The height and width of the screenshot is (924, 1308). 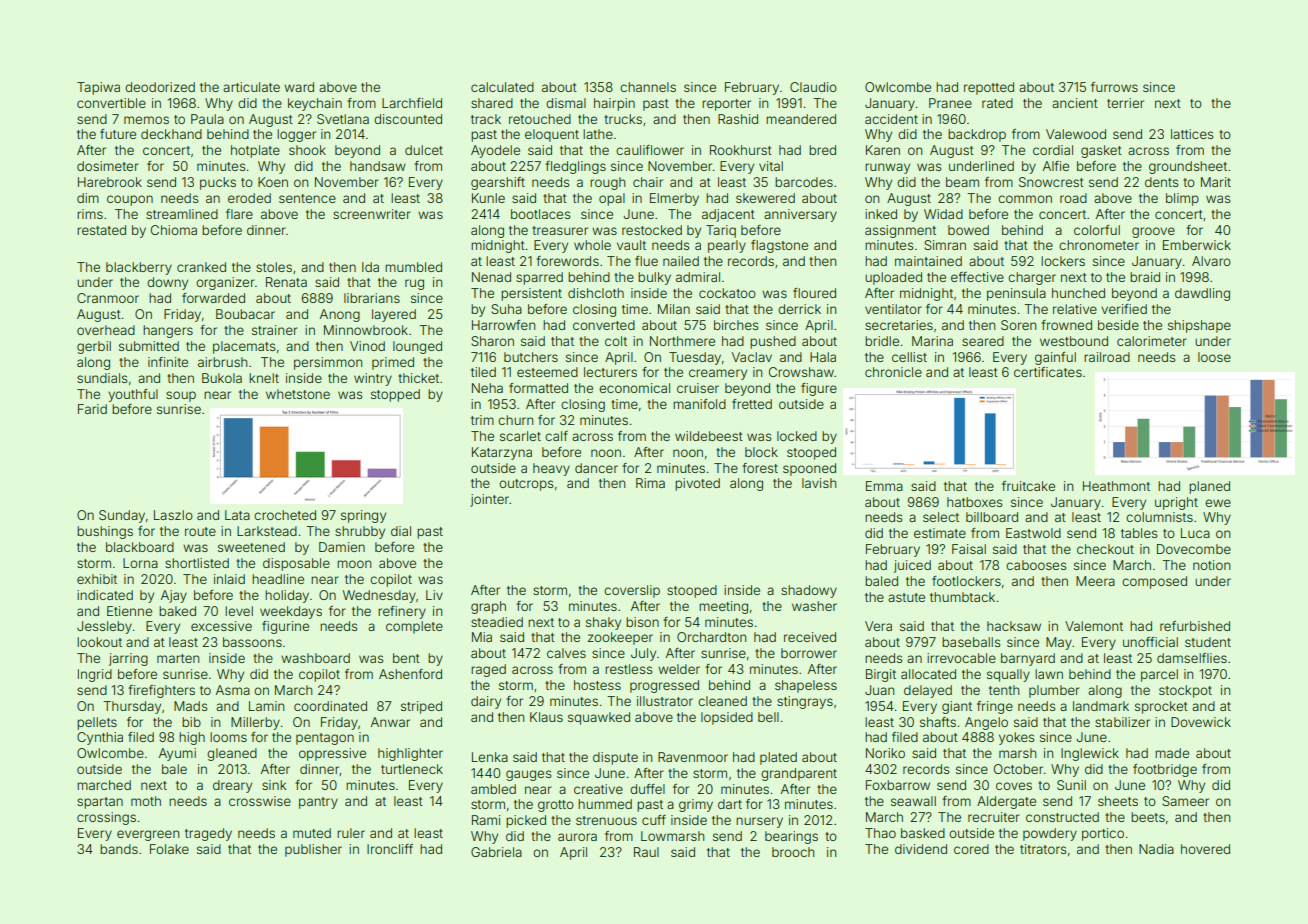 I want to click on colt, so click(x=616, y=341).
